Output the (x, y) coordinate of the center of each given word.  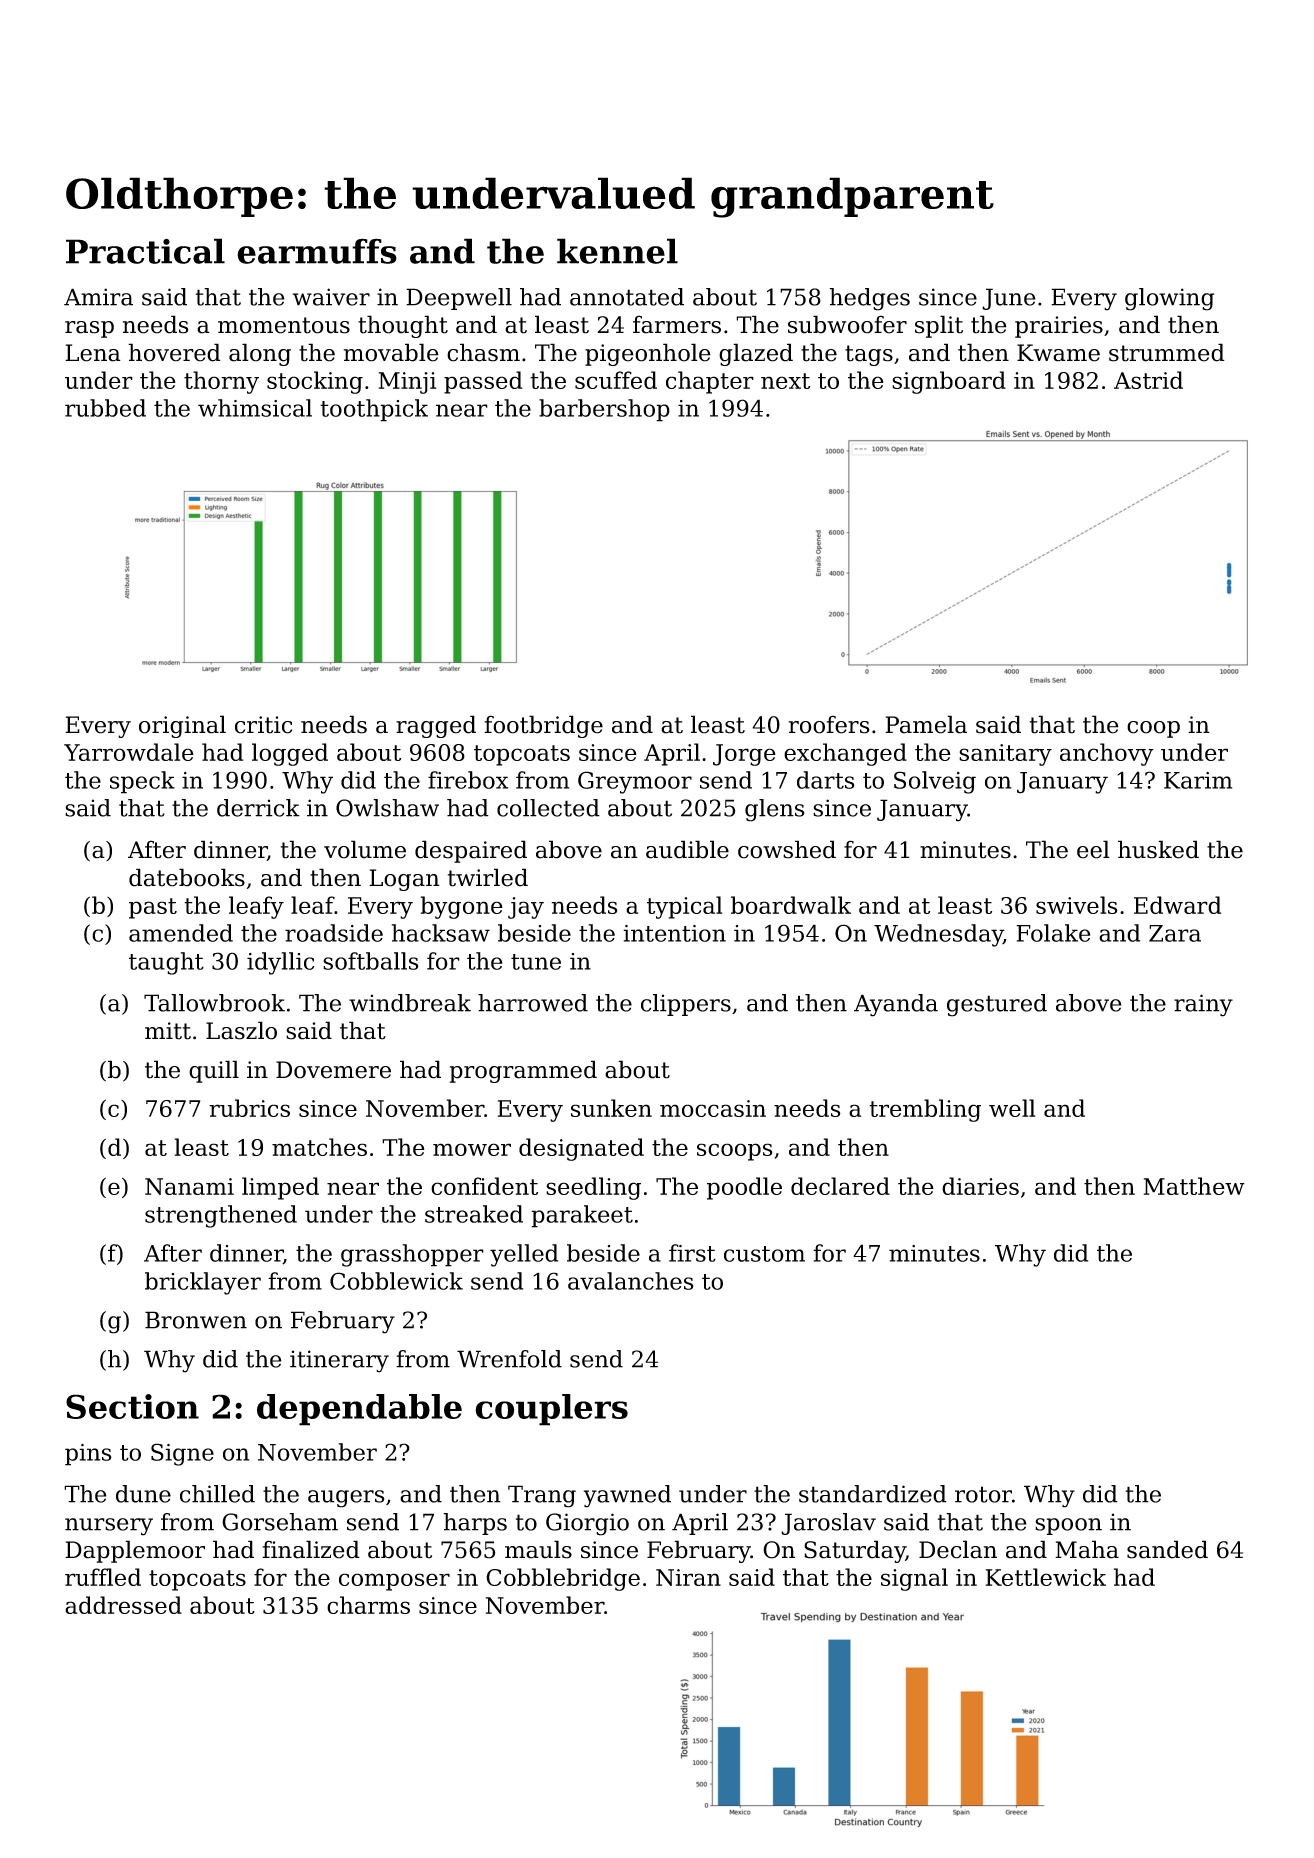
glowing (1169, 299)
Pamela (926, 724)
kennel (617, 251)
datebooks (187, 877)
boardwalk (791, 905)
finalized (311, 1549)
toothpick (374, 410)
